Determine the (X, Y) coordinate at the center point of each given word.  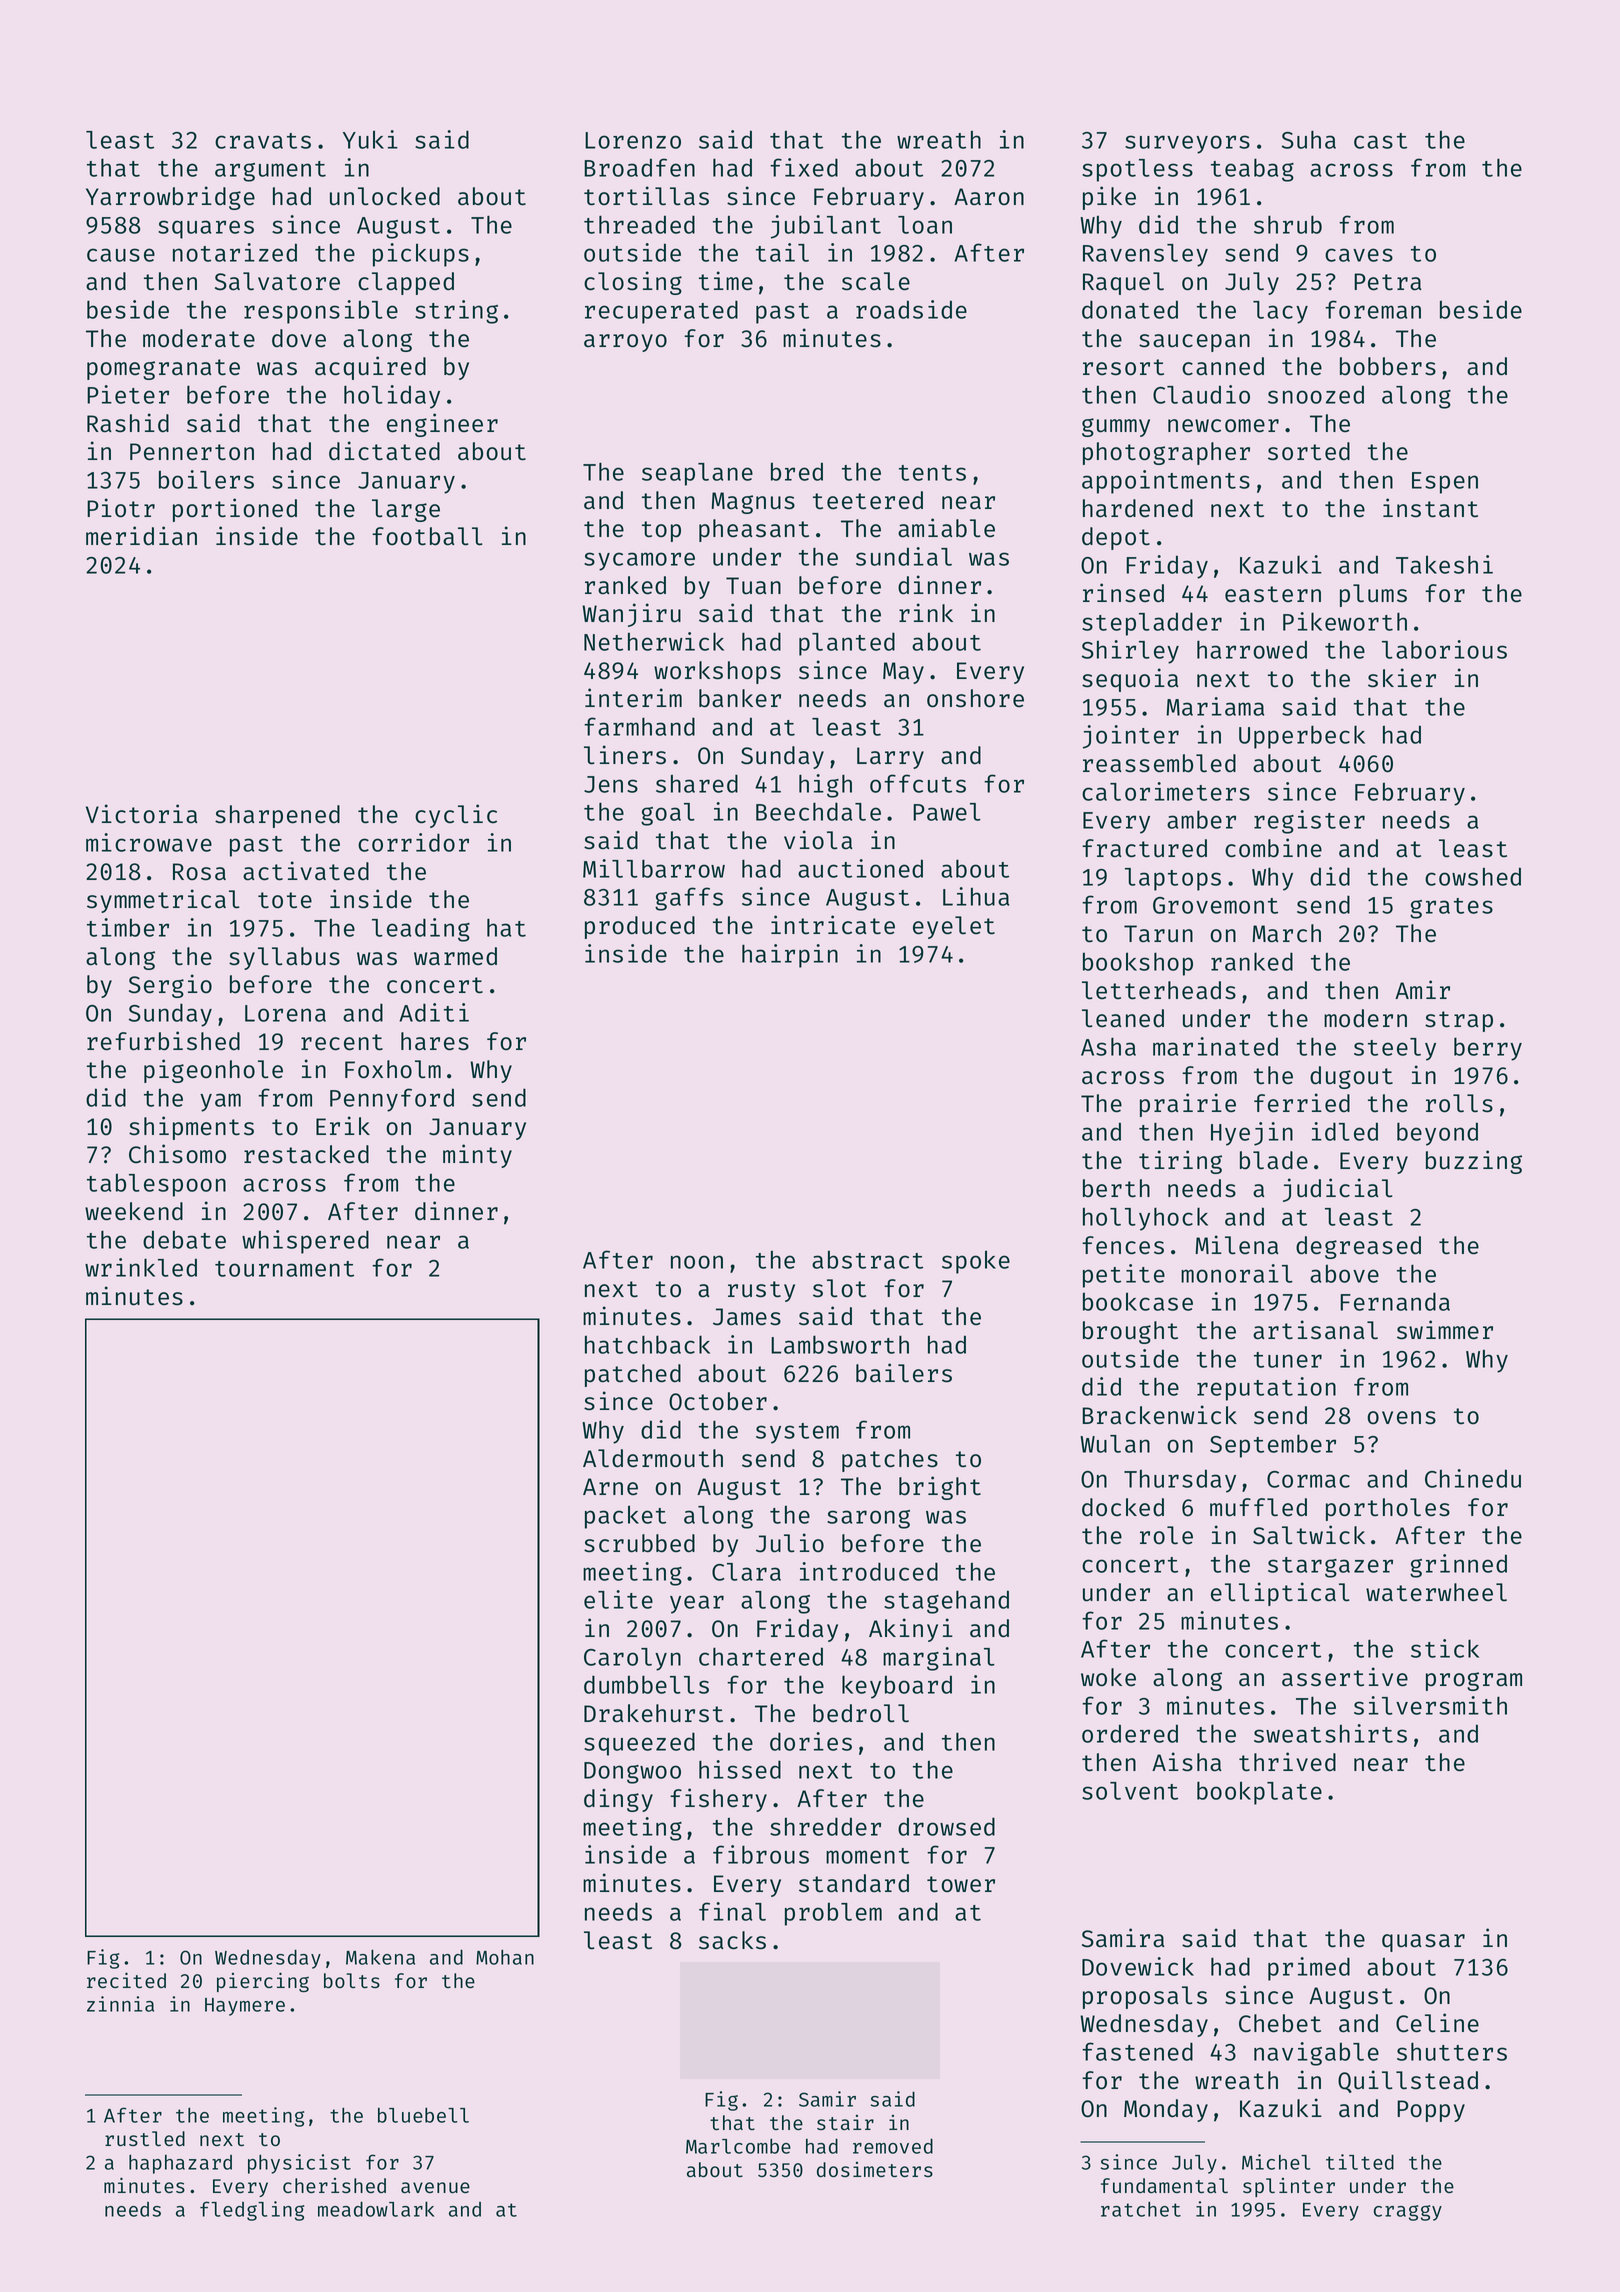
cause (121, 255)
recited (126, 1980)
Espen (1445, 483)
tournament (284, 1269)
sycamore (639, 561)
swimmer (1445, 1330)
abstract (867, 1259)
